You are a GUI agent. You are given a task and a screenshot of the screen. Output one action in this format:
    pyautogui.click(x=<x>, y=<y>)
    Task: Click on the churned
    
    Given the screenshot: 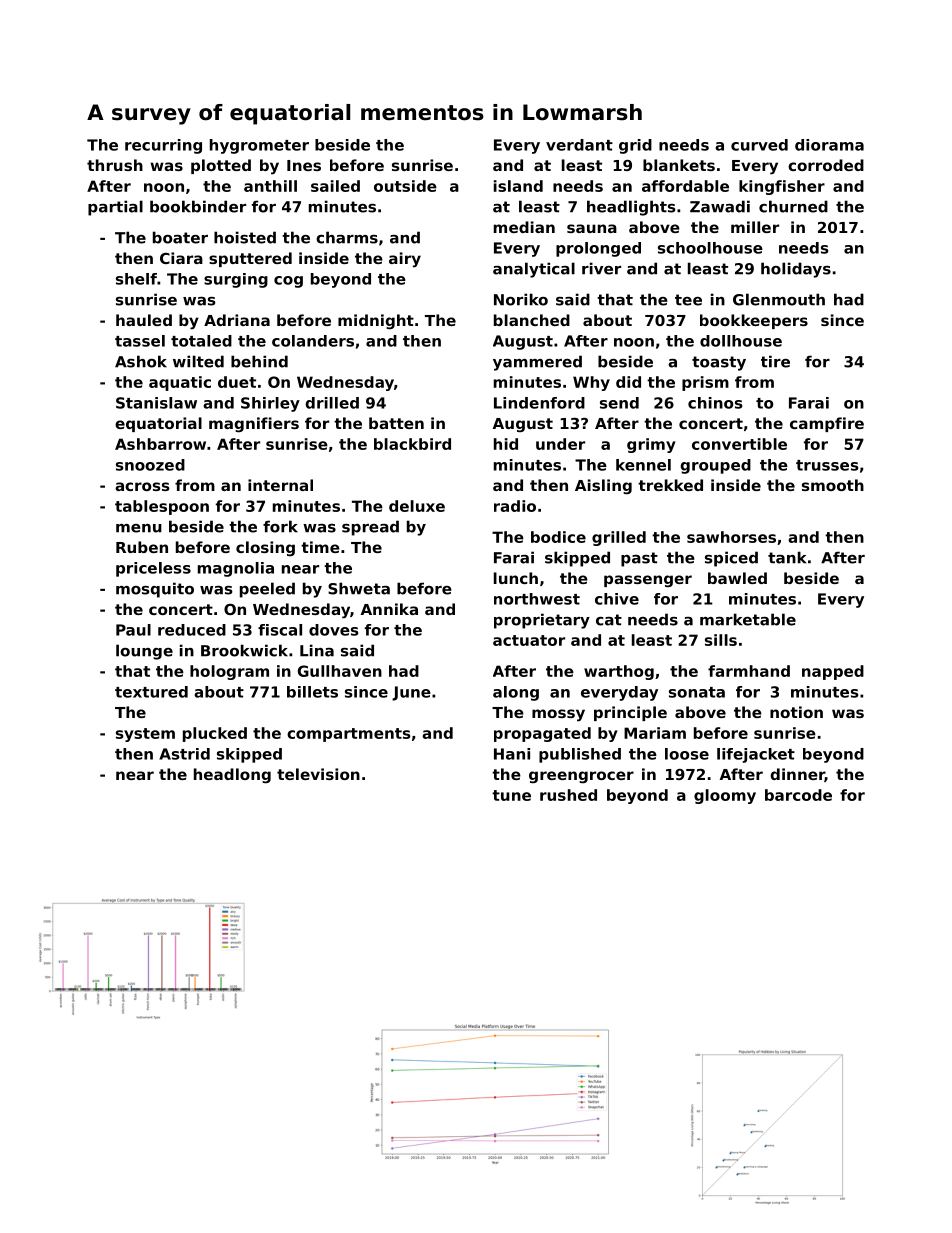 What is the action you would take?
    pyautogui.click(x=793, y=206)
